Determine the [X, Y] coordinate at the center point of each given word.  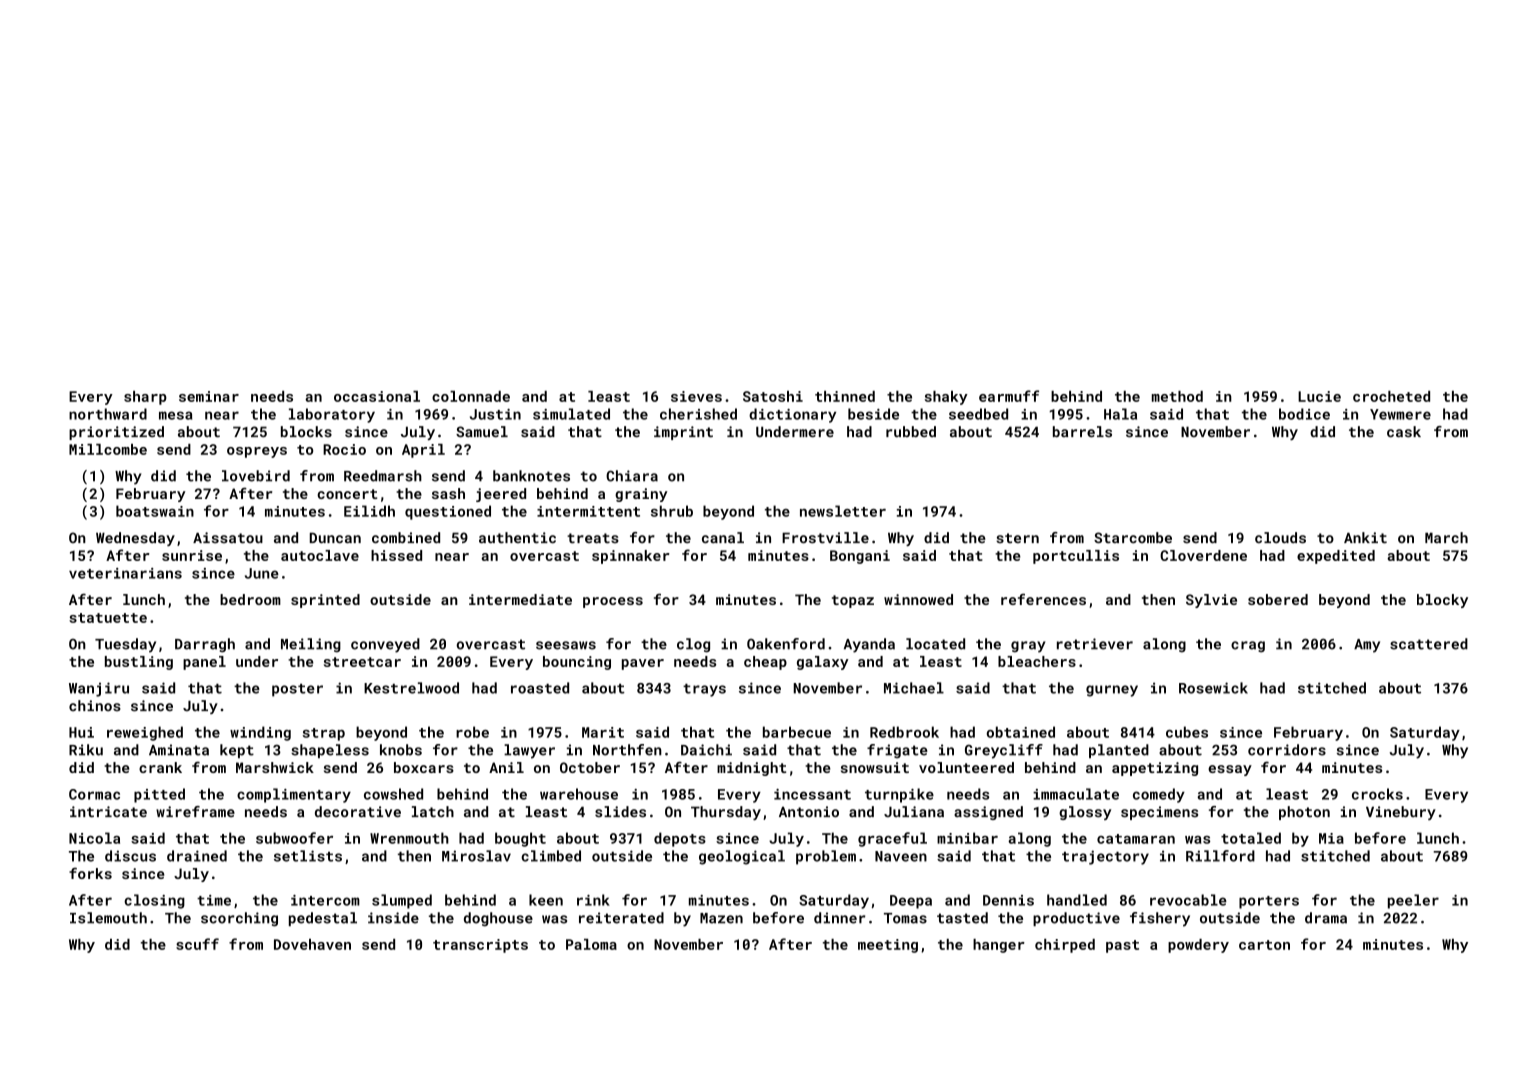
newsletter [843, 511]
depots [680, 839]
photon [1304, 813]
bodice [1304, 414]
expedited [1336, 557]
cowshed [393, 794]
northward [108, 414]
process [613, 602]
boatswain [155, 511]
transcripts [480, 946]
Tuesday [125, 645]
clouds [1280, 538]
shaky [946, 398]
